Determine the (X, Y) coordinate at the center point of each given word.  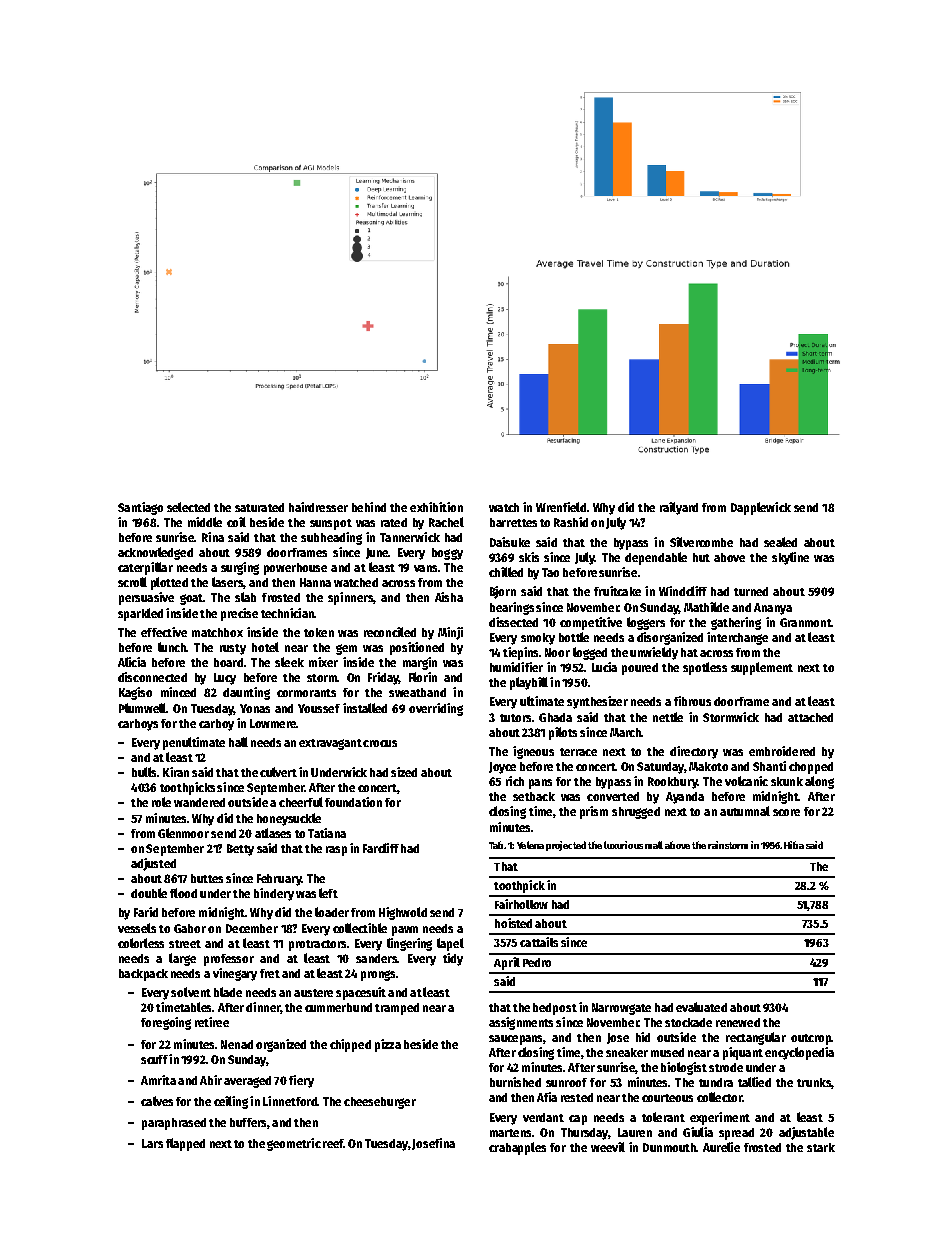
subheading (331, 538)
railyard (679, 508)
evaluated (701, 1007)
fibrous (692, 701)
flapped (185, 1144)
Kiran (176, 772)
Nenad (237, 1044)
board (228, 662)
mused (667, 1052)
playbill (529, 683)
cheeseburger (380, 1103)
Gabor (190, 928)
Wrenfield (561, 507)
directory (694, 752)
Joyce (502, 768)
